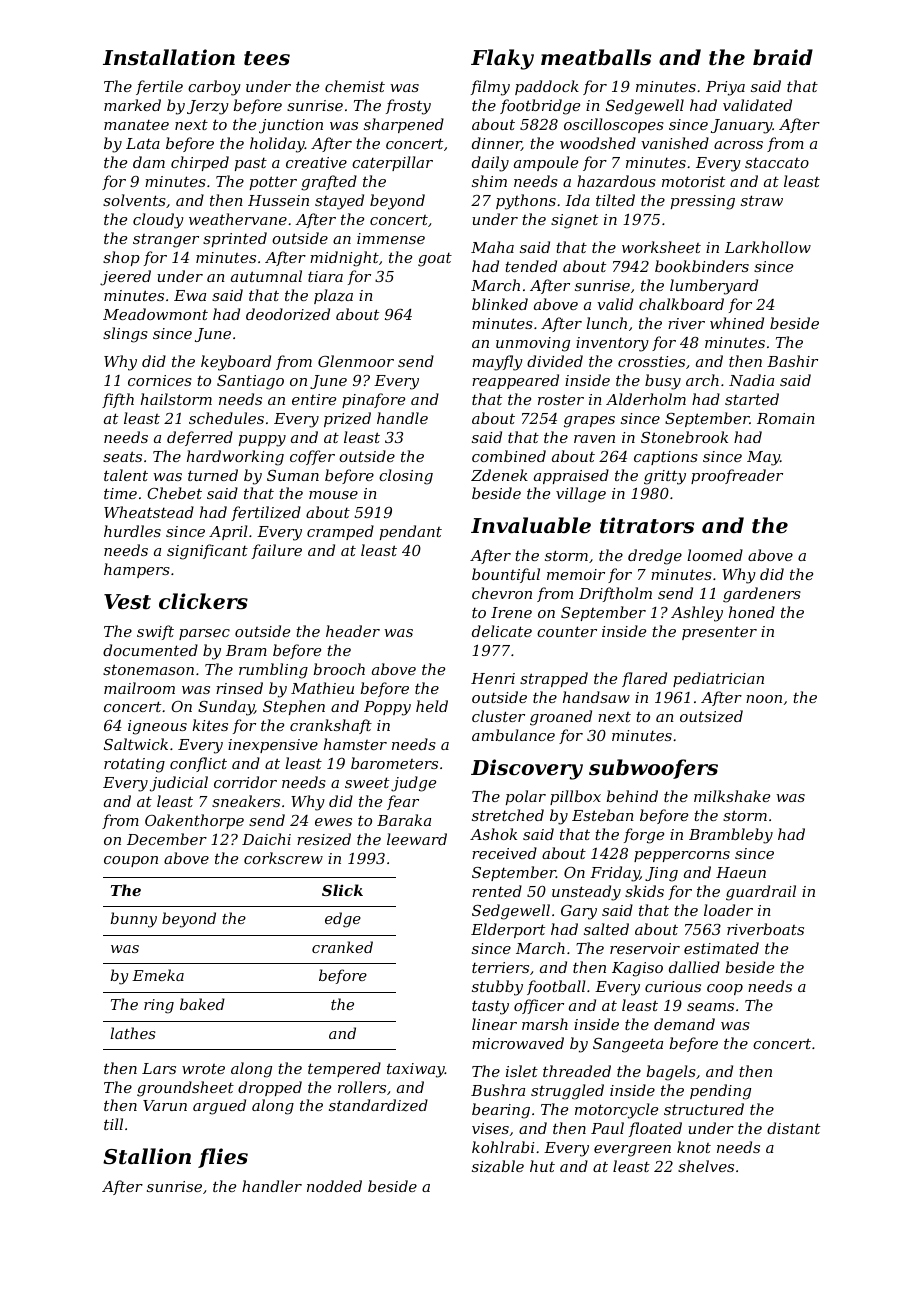 Image resolution: width=924 pixels, height=1308 pixels. Describe the element at coordinates (136, 124) in the screenshot. I see `manatee` at that location.
